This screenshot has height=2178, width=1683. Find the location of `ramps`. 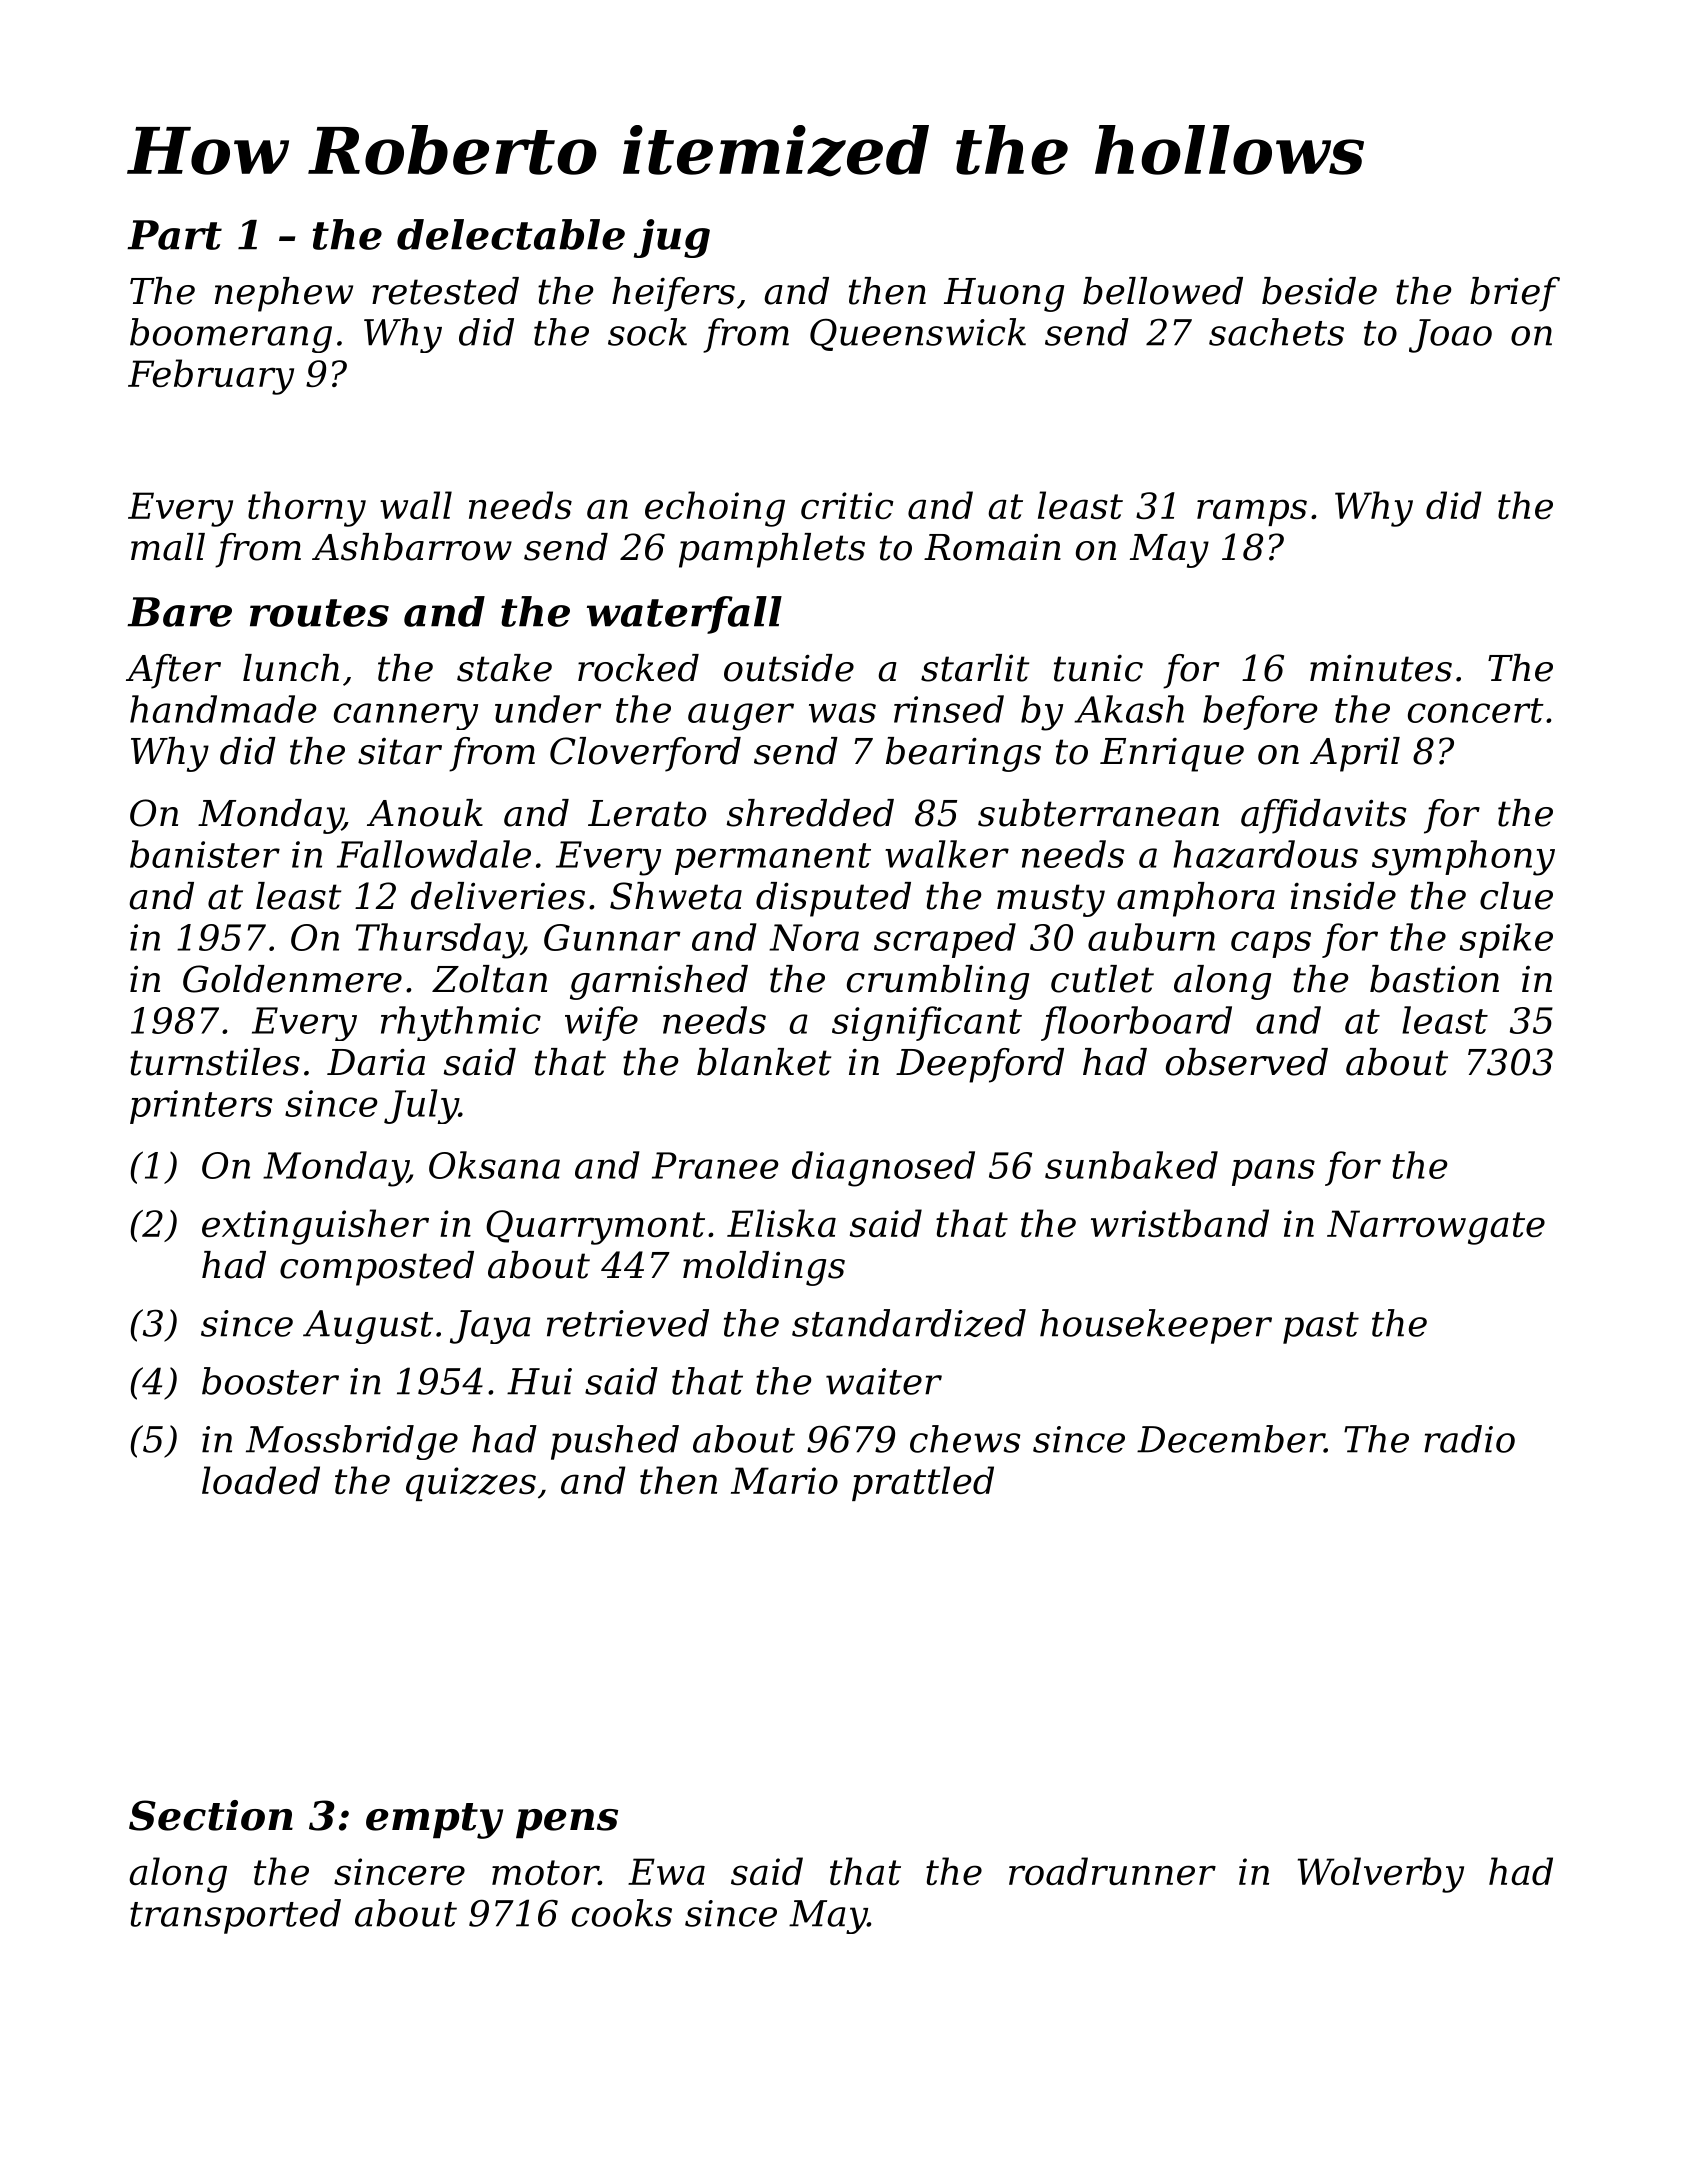

ramps is located at coordinates (1252, 512).
